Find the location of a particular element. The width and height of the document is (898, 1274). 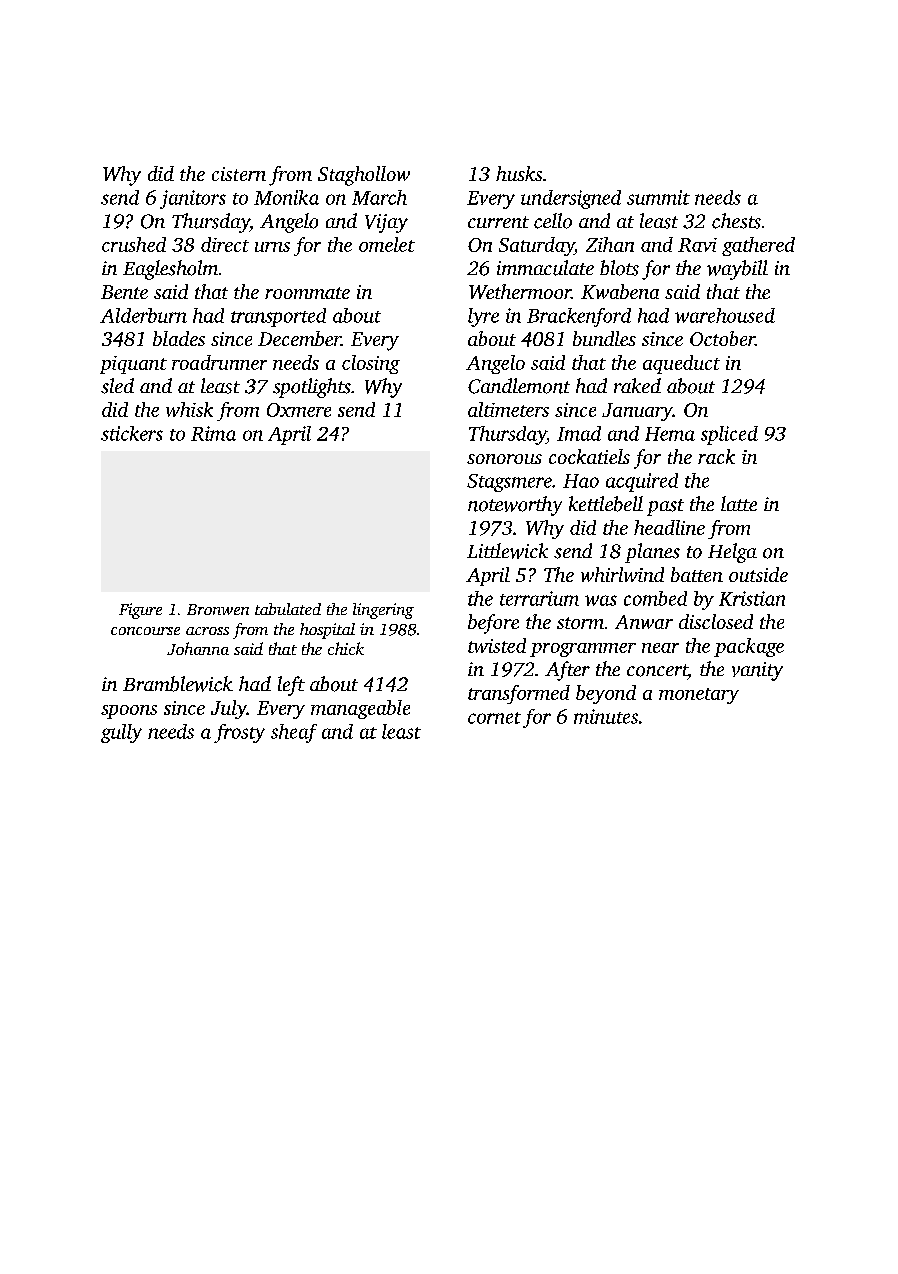

closing is located at coordinates (371, 364).
